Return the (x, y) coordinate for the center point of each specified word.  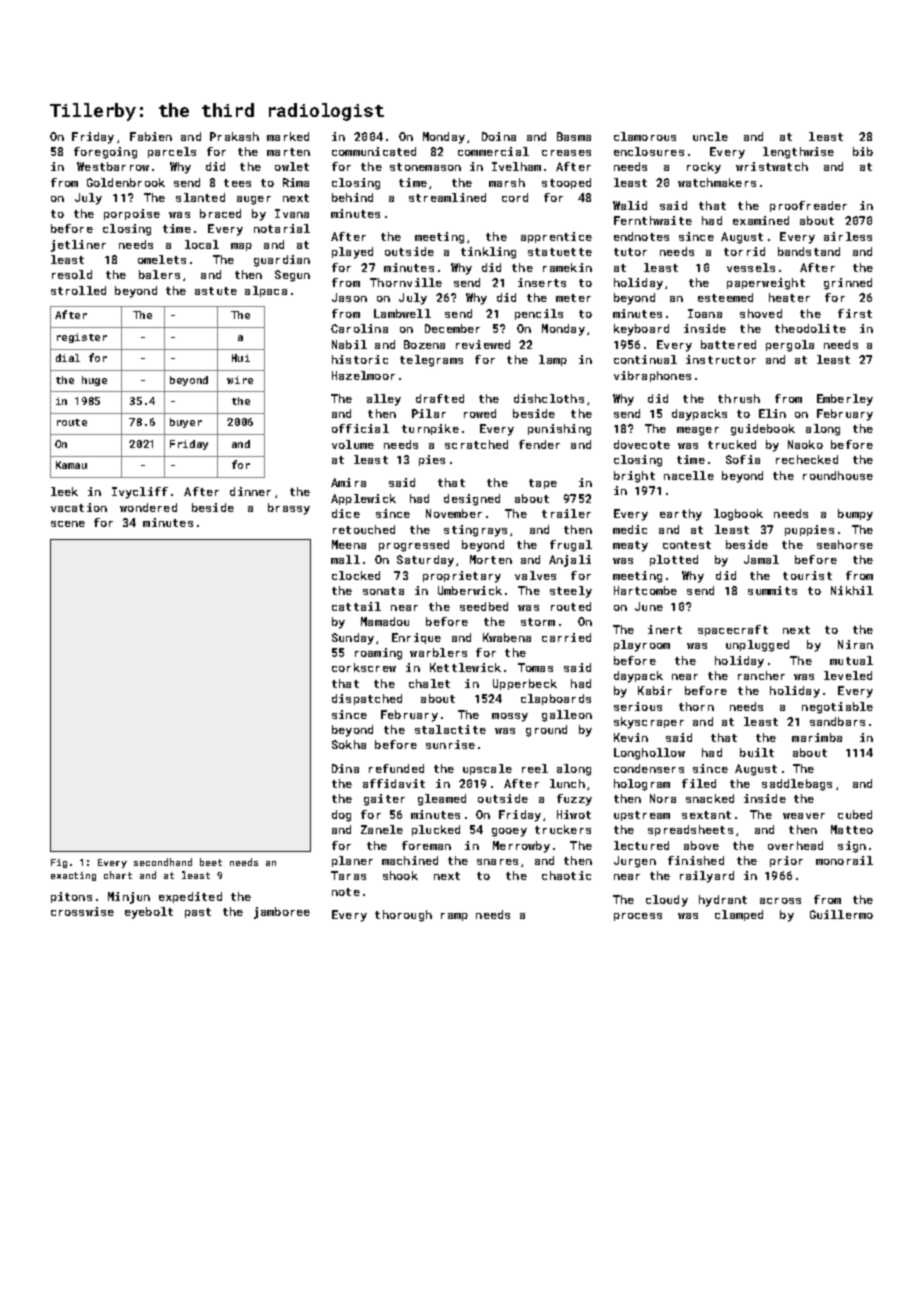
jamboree (282, 913)
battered (728, 344)
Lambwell (402, 313)
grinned (848, 284)
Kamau (71, 465)
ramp (454, 917)
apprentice (556, 237)
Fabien (151, 136)
